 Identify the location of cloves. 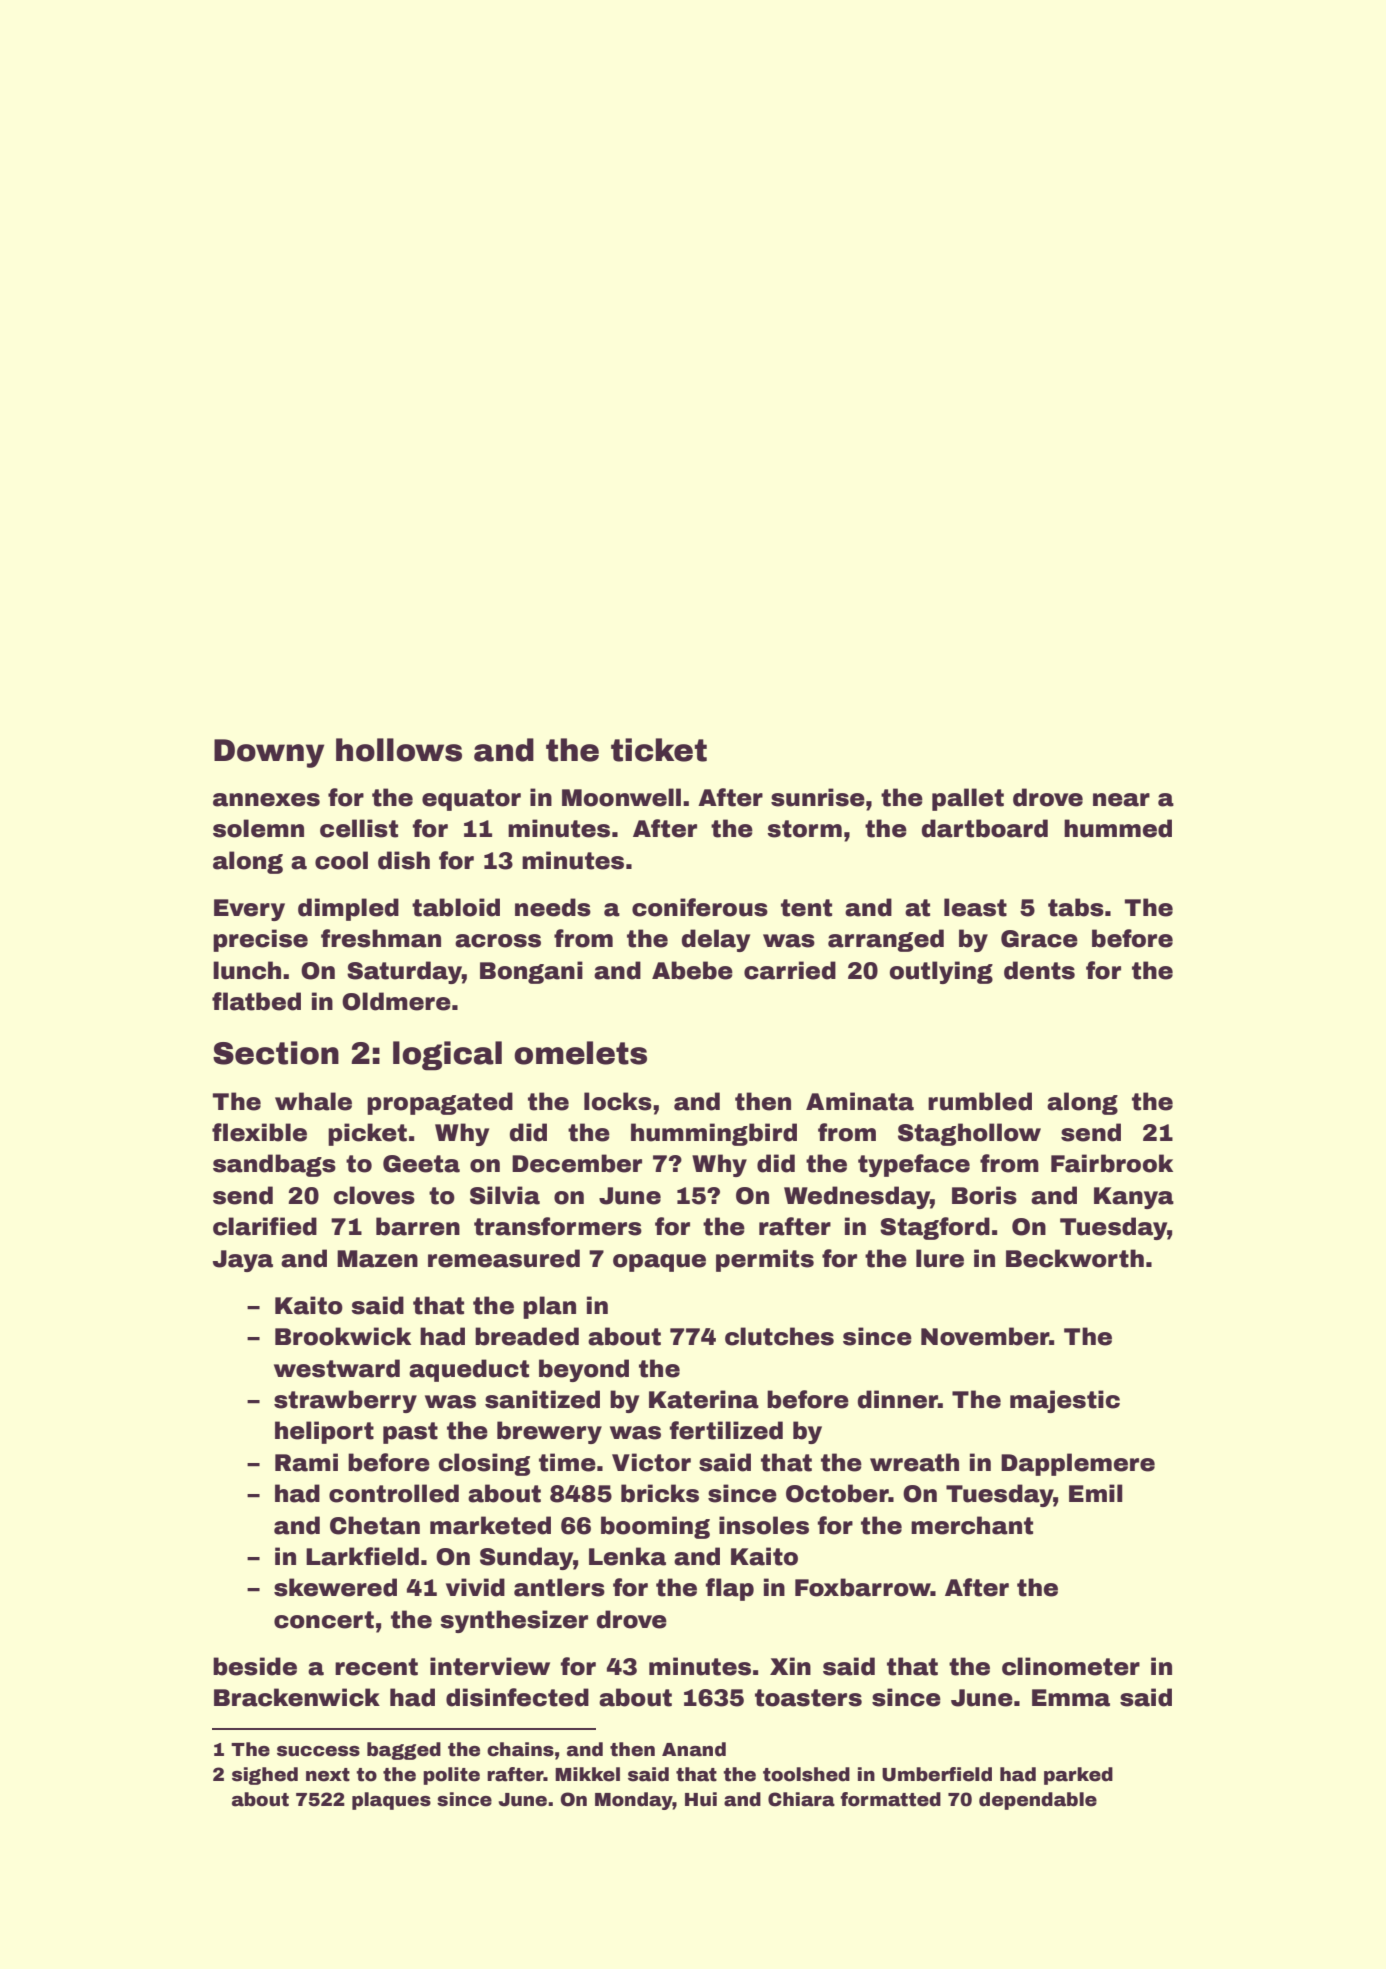
(374, 1195).
